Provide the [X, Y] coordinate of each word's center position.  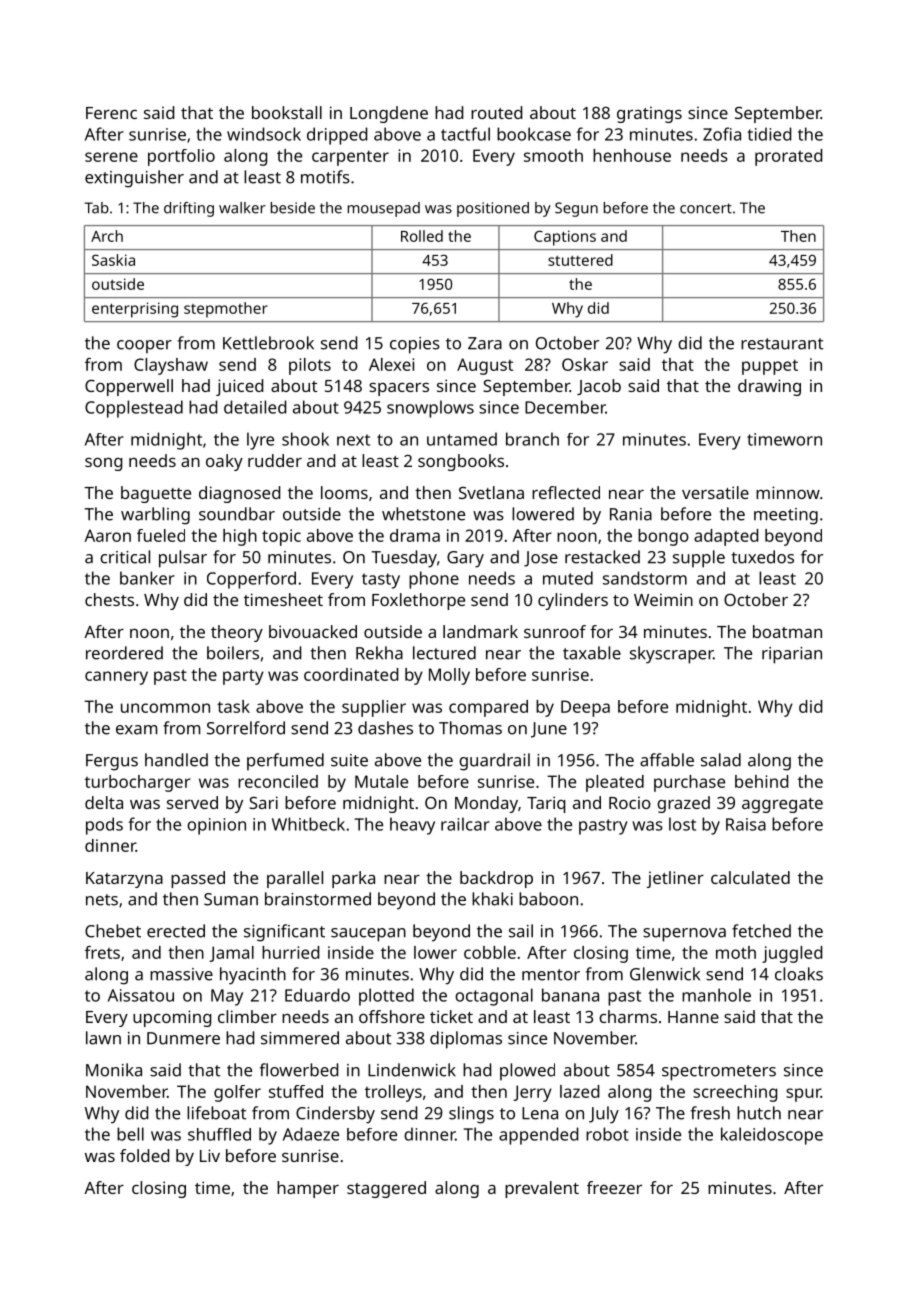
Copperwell [129, 387]
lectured [444, 653]
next [353, 440]
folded [144, 1155]
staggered [386, 1189]
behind [761, 781]
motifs [325, 177]
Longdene [389, 114]
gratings [649, 114]
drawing [769, 387]
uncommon [165, 708]
